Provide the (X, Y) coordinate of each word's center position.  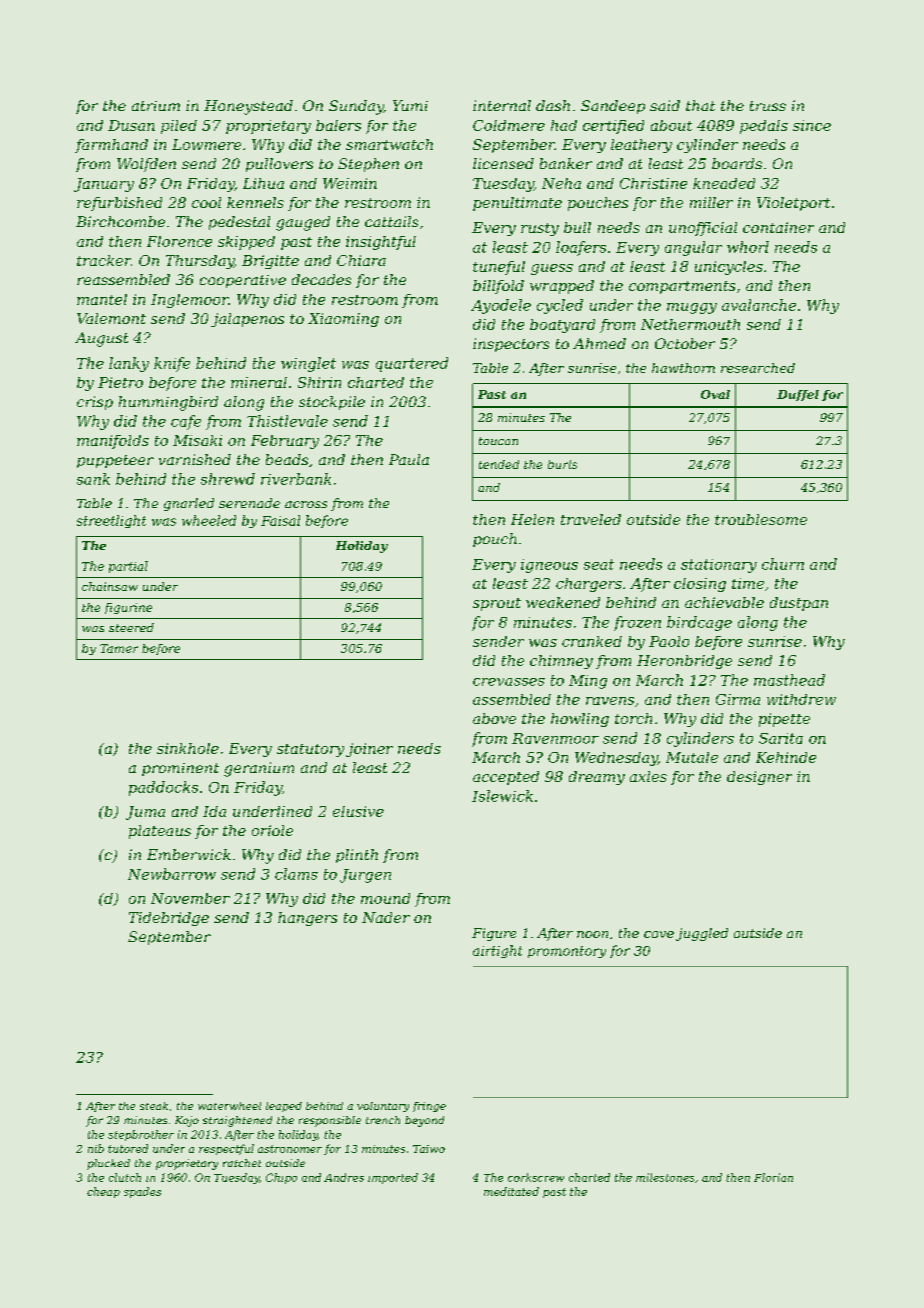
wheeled (209, 520)
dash (553, 105)
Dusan (131, 125)
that (700, 105)
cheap (103, 1192)
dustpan (799, 604)
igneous (549, 566)
